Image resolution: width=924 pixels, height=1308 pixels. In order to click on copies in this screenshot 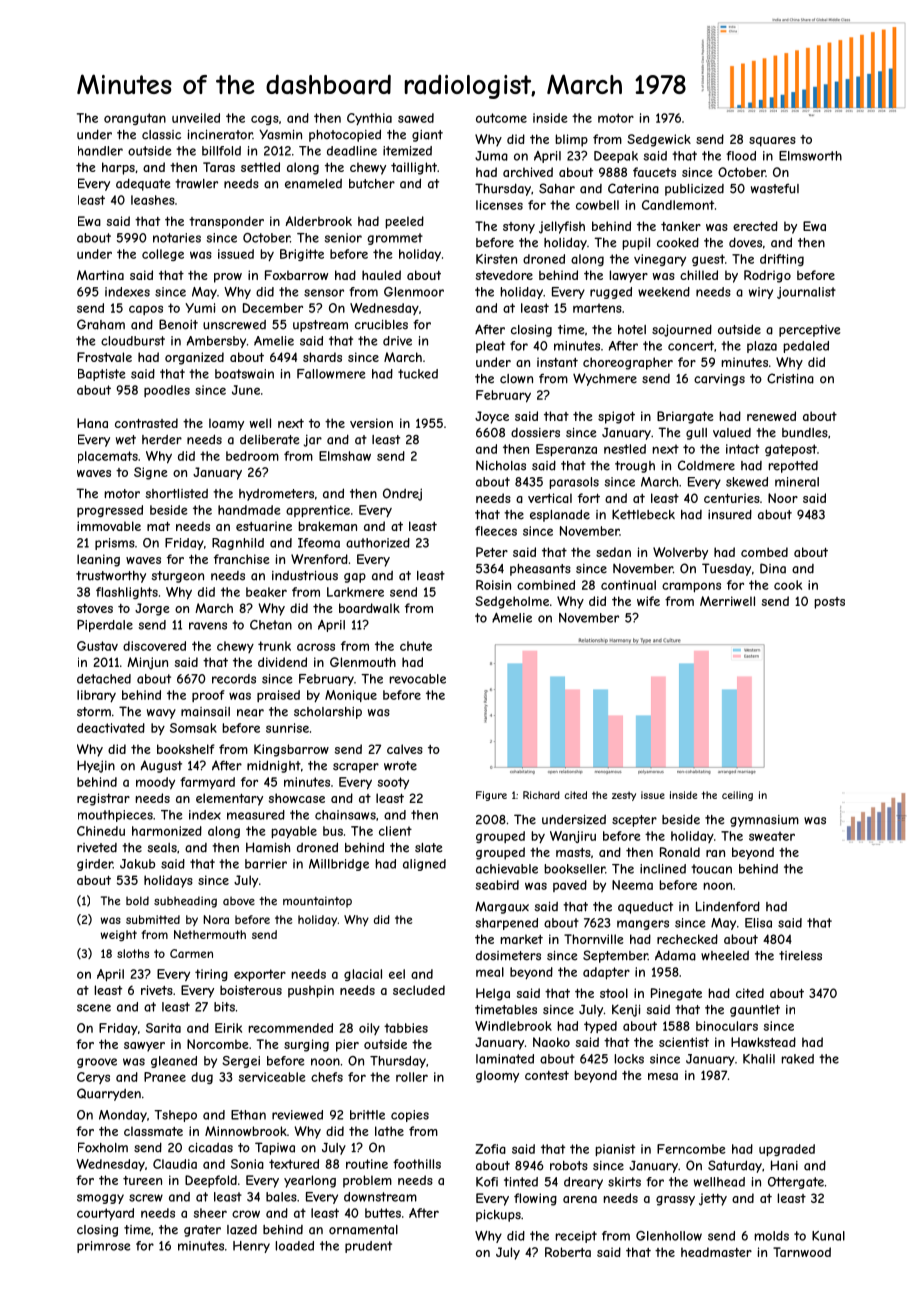, I will do `click(410, 1116)`.
